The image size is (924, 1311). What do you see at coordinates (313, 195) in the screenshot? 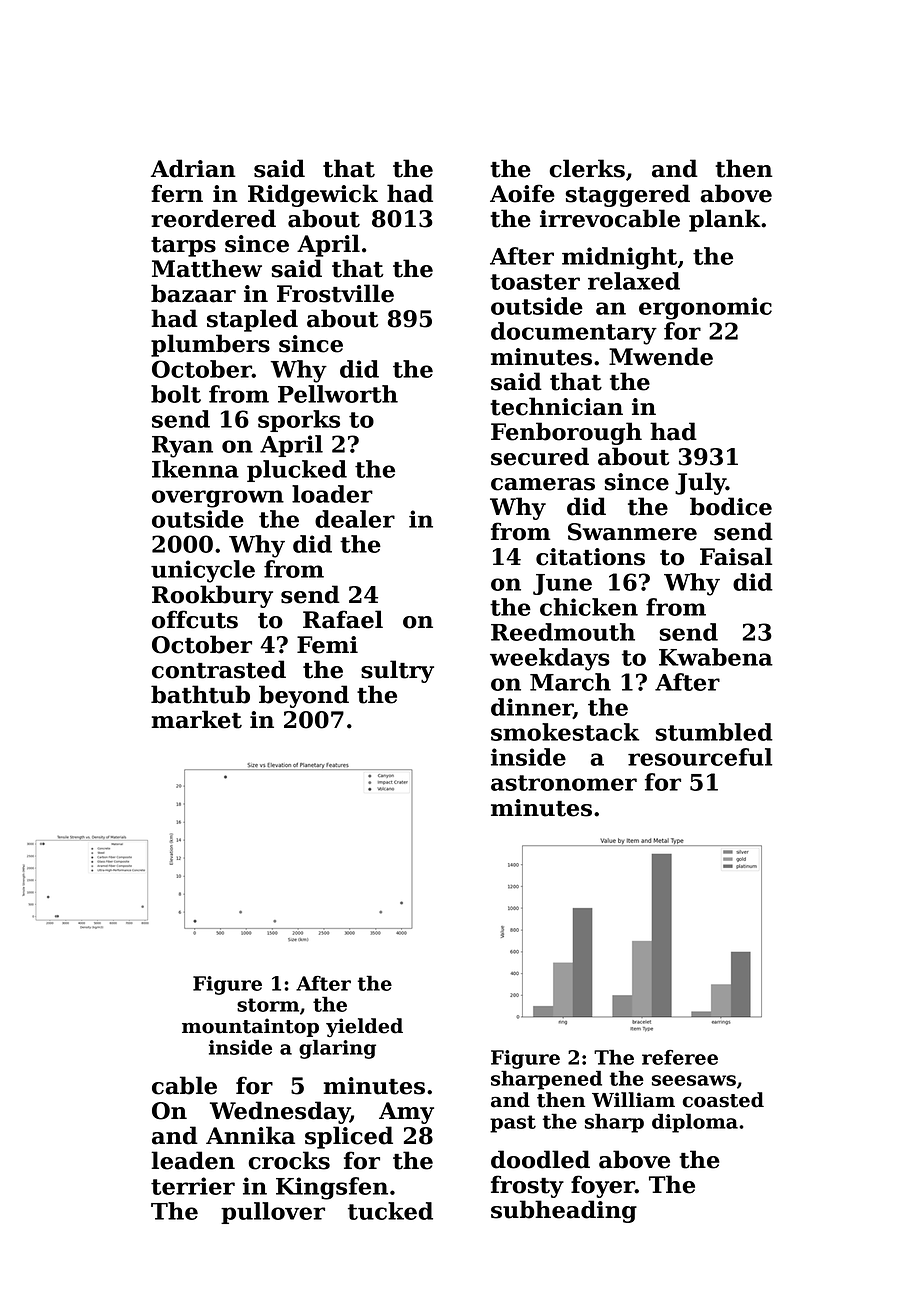
I see `Ridgewick` at bounding box center [313, 195].
